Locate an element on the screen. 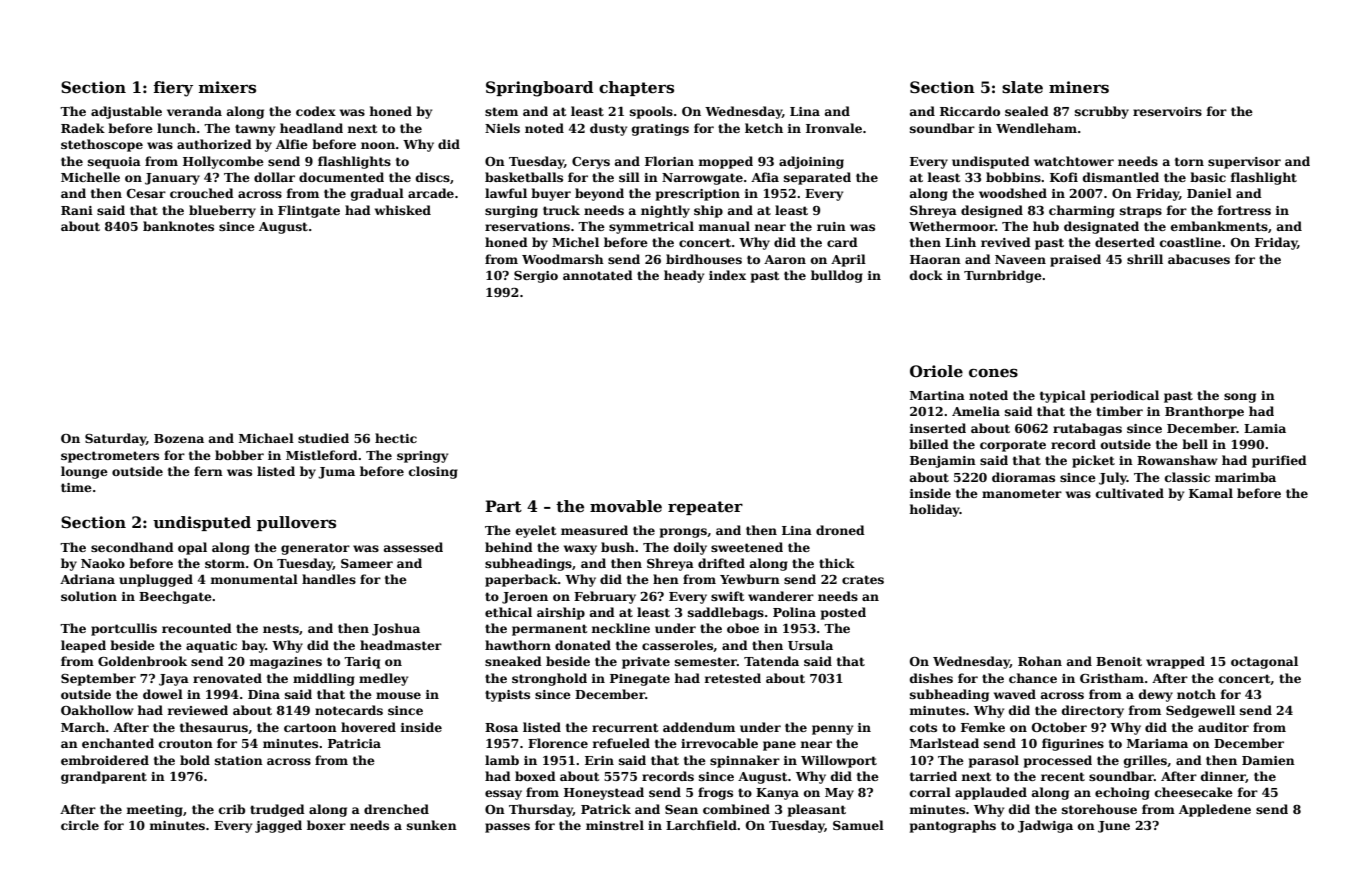  abacuses is located at coordinates (1199, 259).
